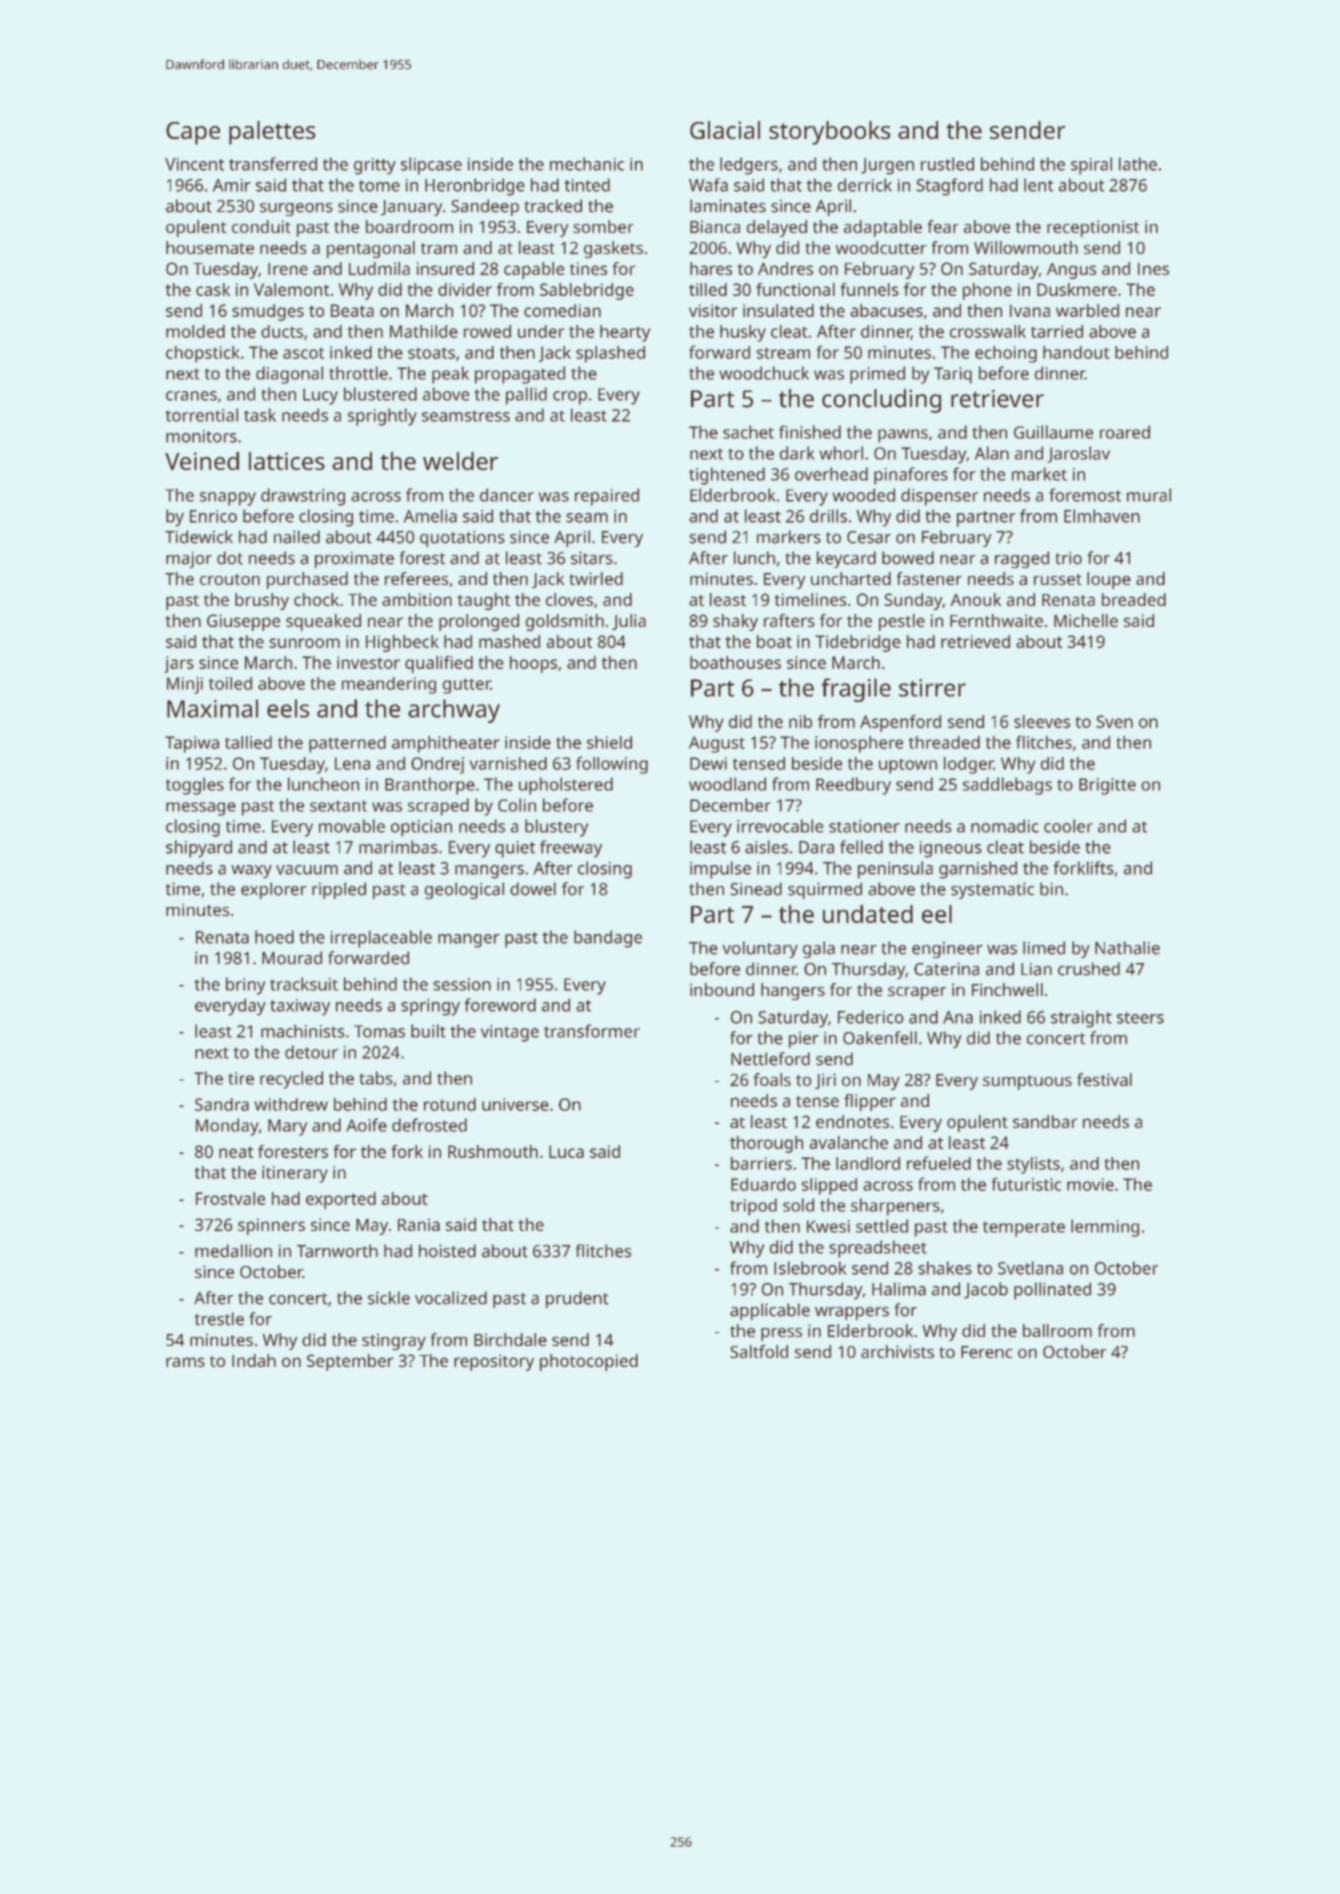 This document has width=1340, height=1894. I want to click on rams, so click(185, 1362).
